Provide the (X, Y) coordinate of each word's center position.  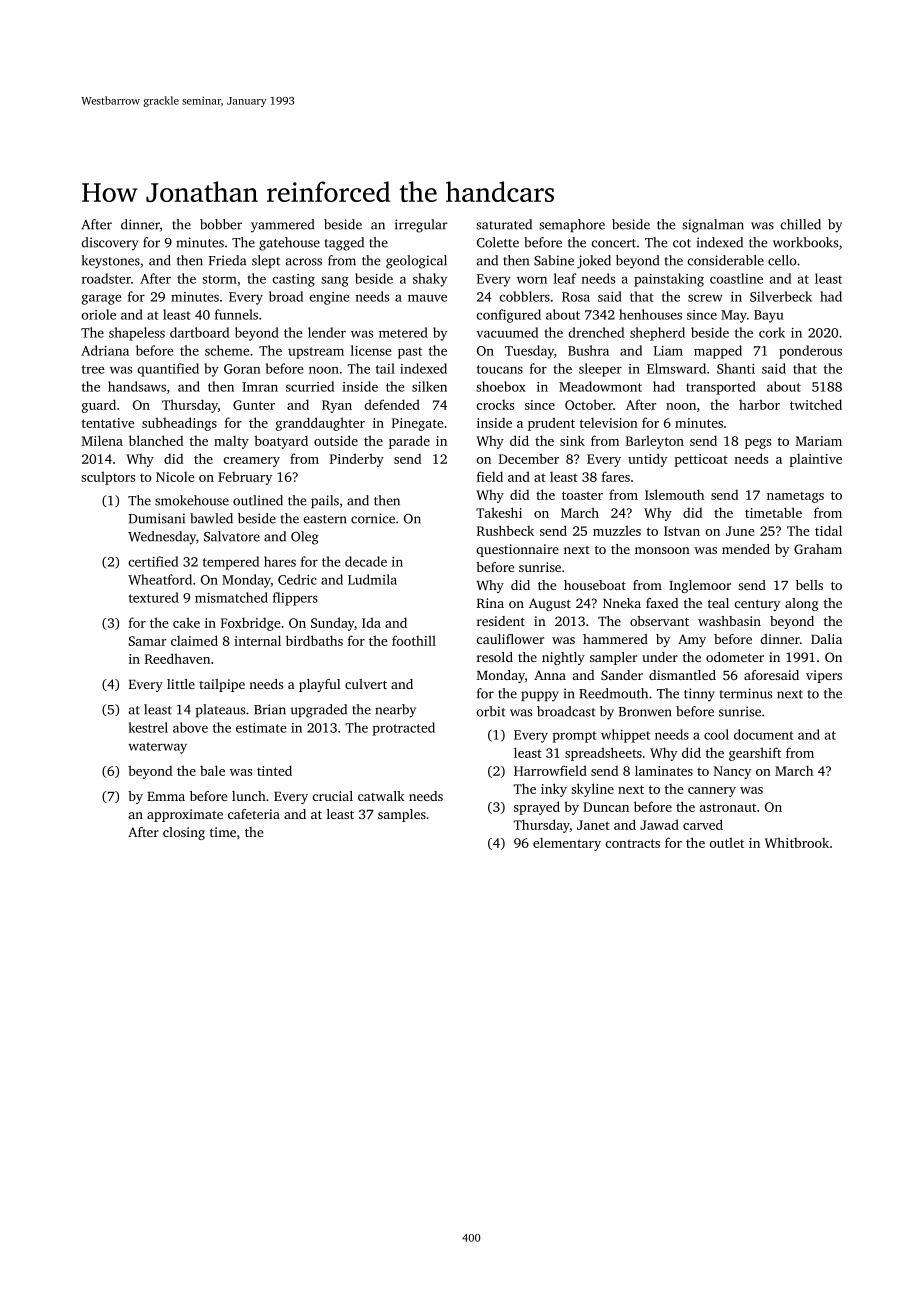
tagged (344, 244)
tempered (231, 563)
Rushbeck (505, 530)
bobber (221, 224)
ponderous (810, 352)
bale (212, 770)
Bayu (769, 316)
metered (403, 332)
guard (99, 406)
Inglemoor (700, 586)
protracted (404, 729)
